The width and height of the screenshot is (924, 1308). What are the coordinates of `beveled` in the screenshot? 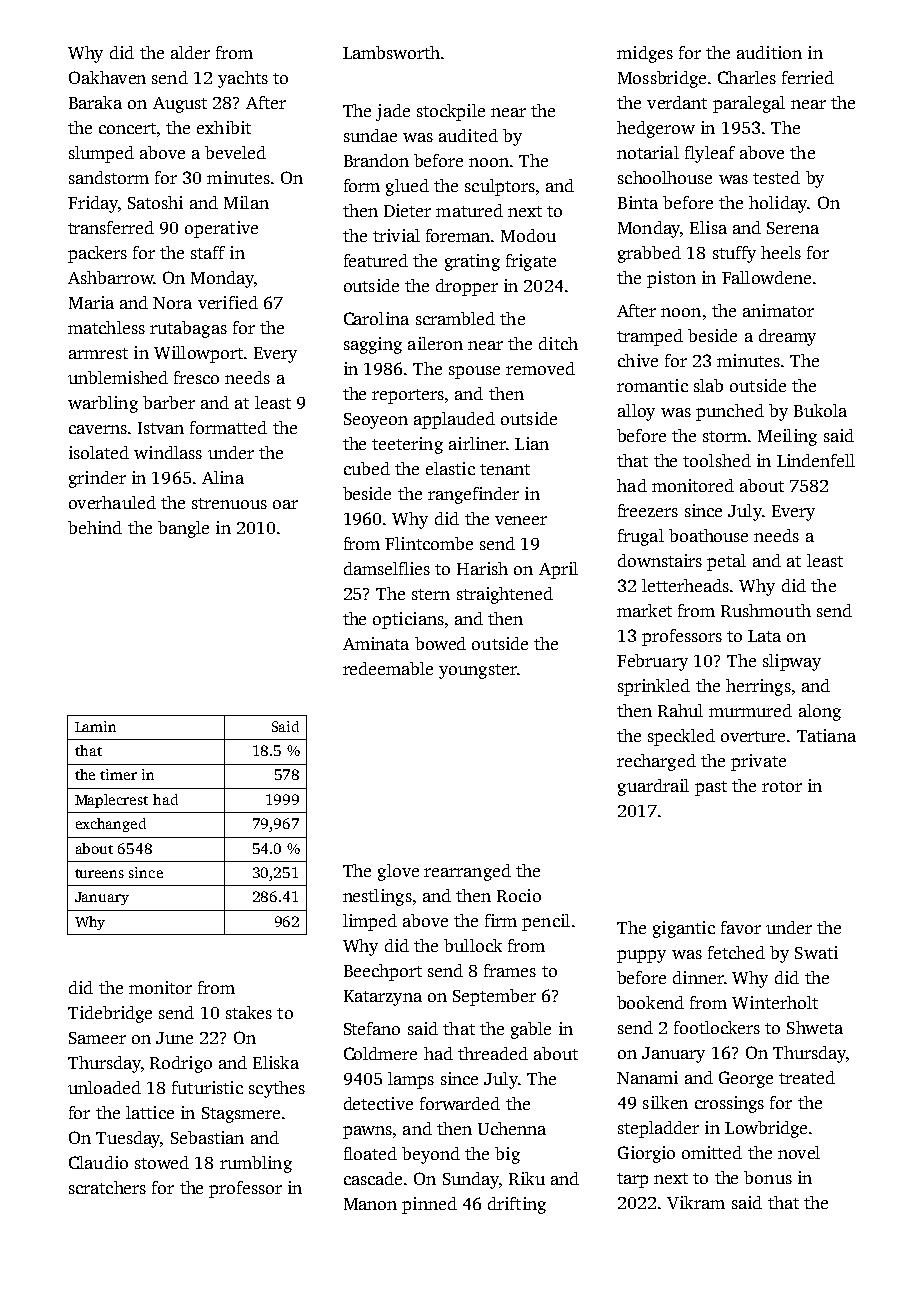 It's located at (235, 152).
